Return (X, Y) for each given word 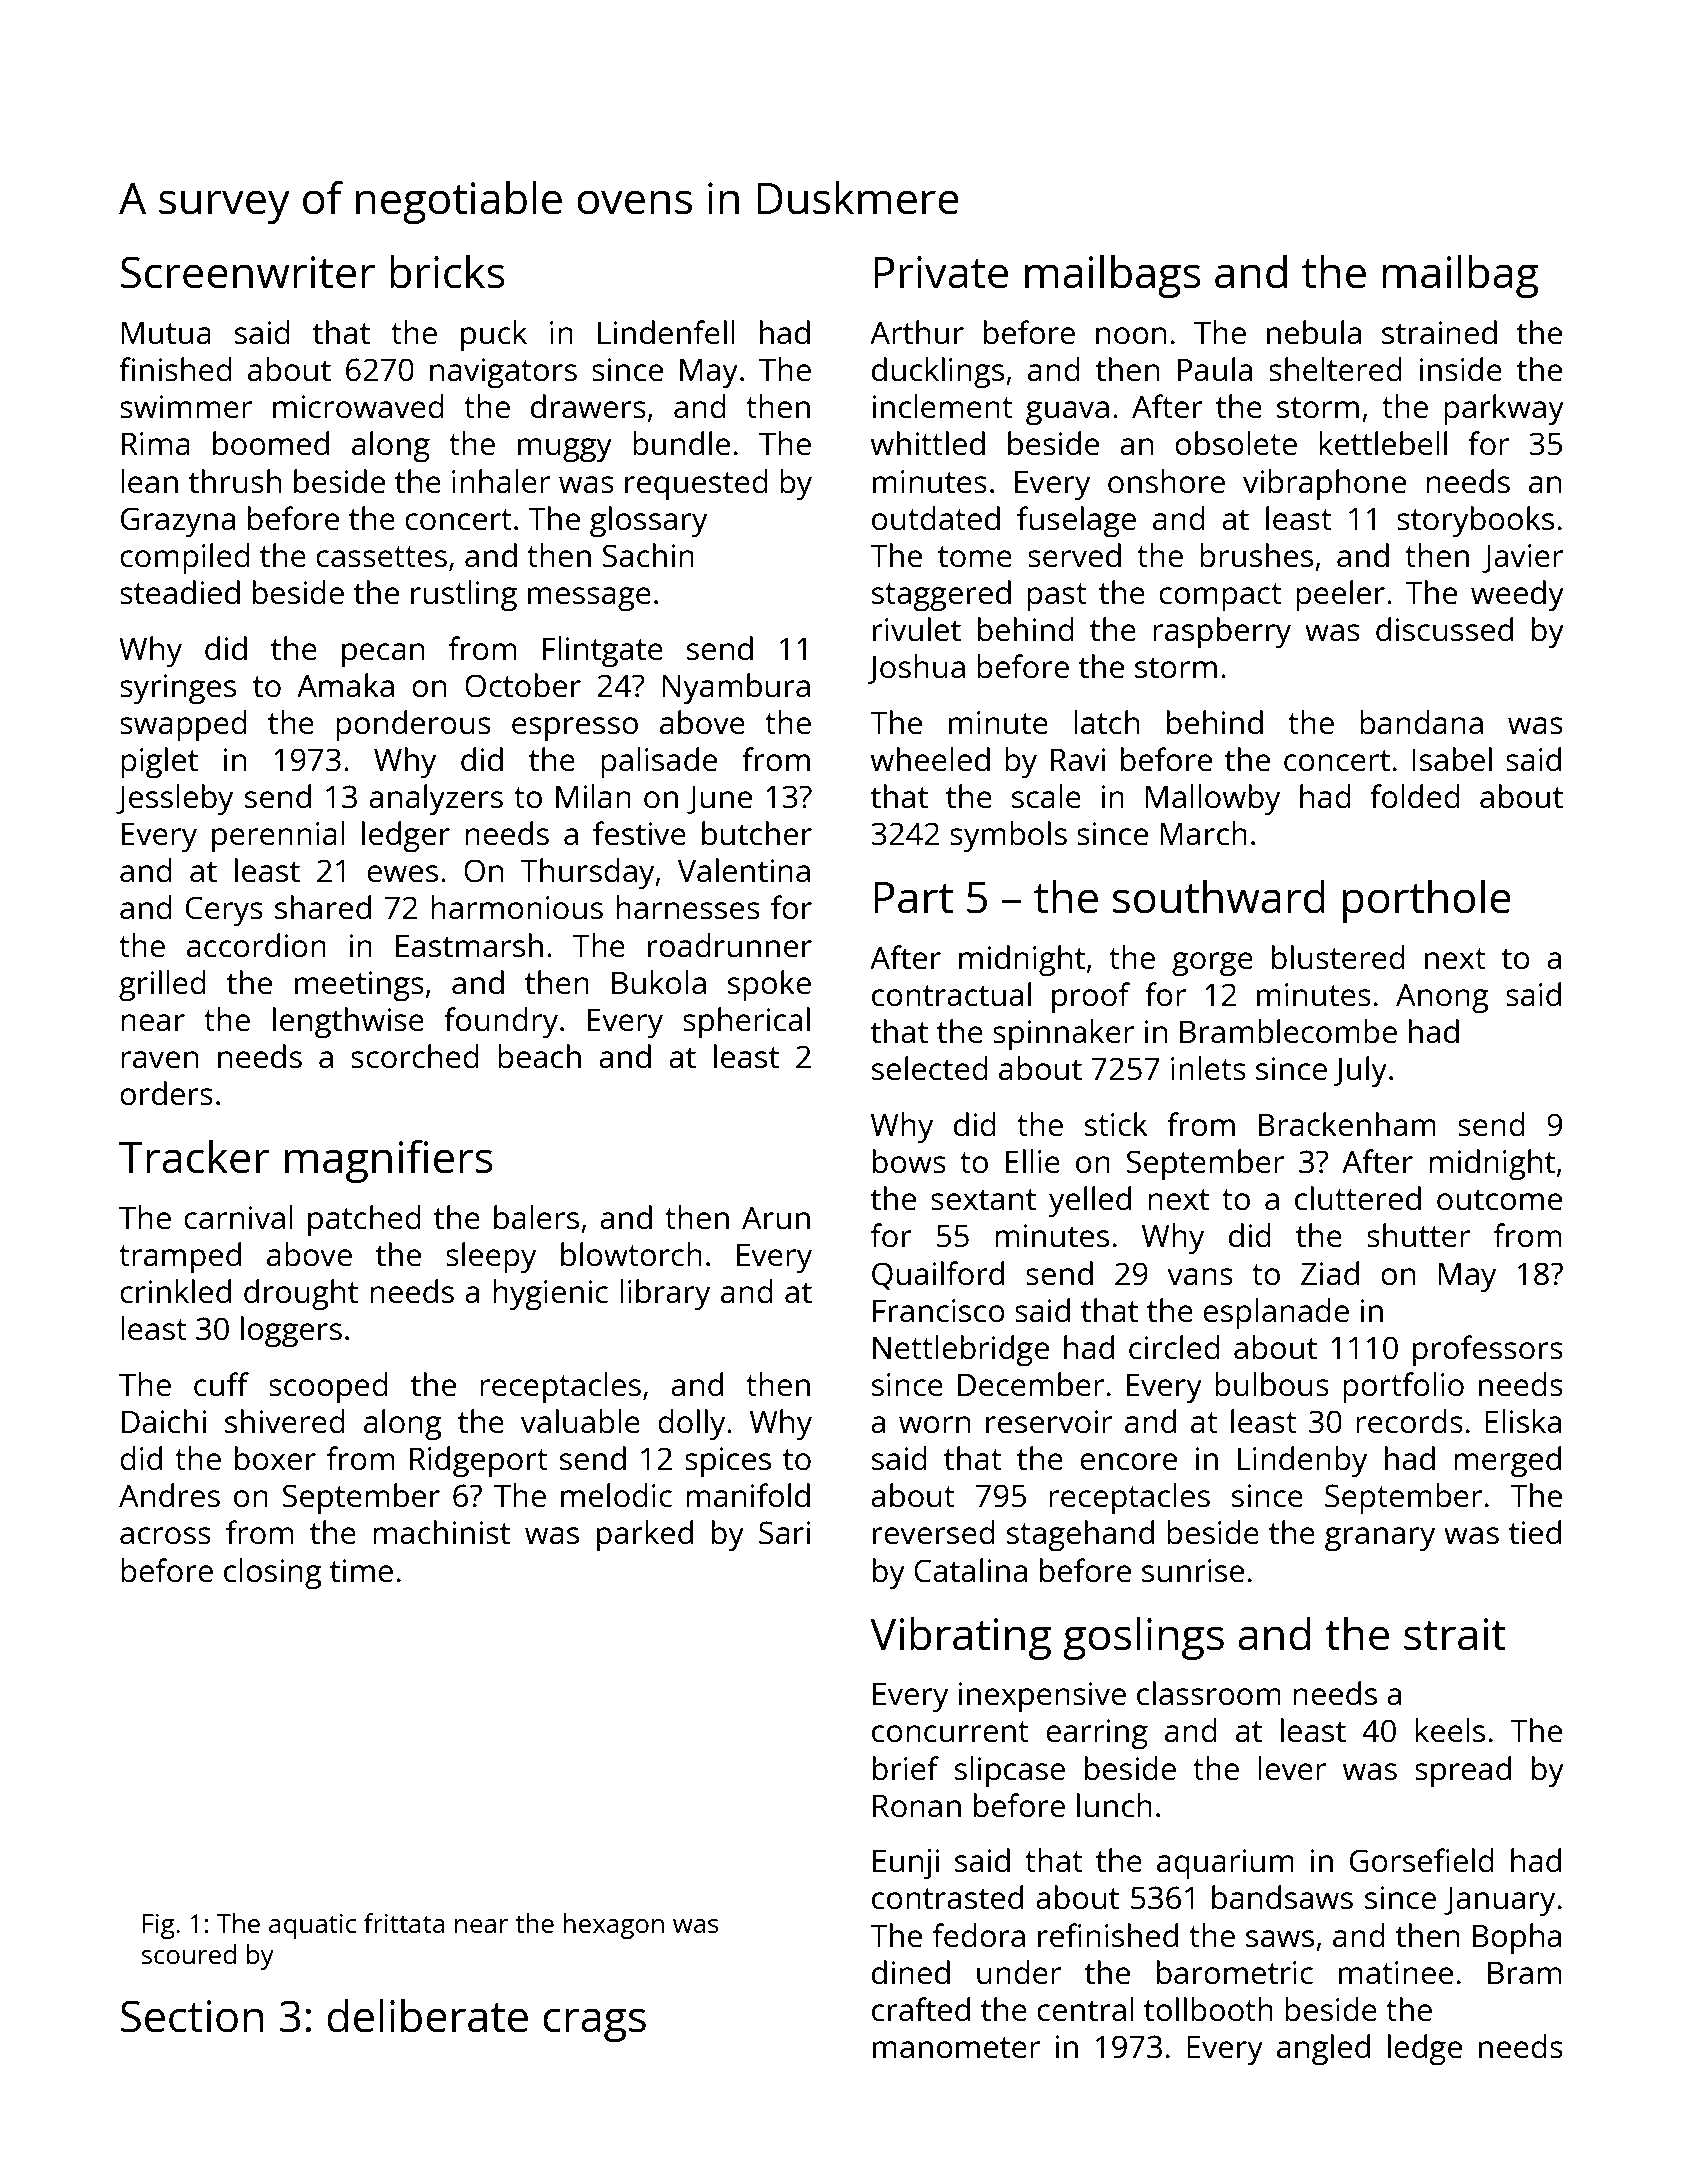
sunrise (1193, 1571)
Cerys (224, 911)
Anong (1442, 998)
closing (273, 1574)
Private (941, 272)
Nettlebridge (961, 1351)
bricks (447, 272)
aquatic (312, 1926)
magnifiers (389, 1161)
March (1203, 833)
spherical (746, 1023)
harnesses (688, 907)
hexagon (614, 1926)
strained (1439, 332)
